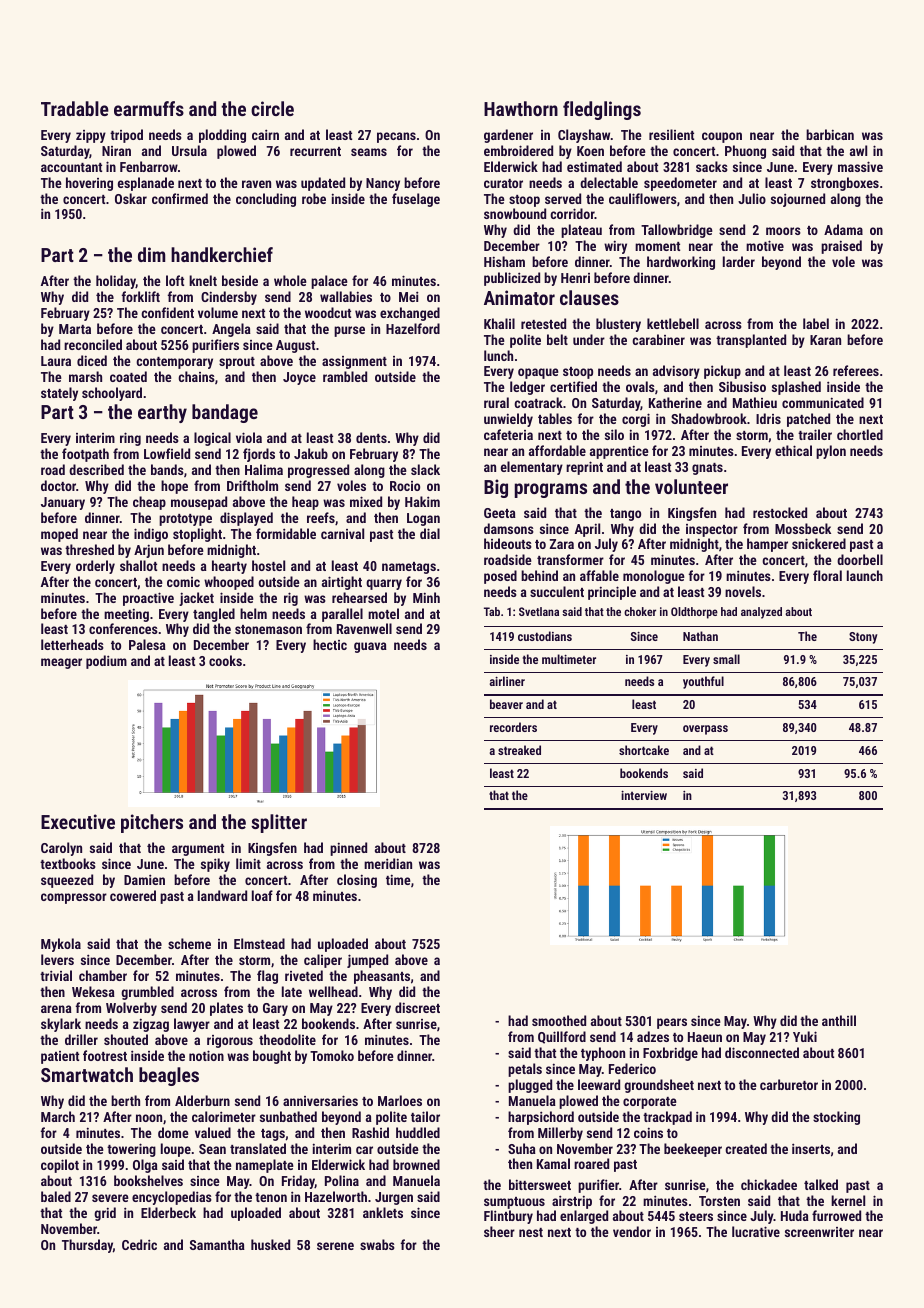  Describe the element at coordinates (739, 261) in the image. I see `larder` at that location.
